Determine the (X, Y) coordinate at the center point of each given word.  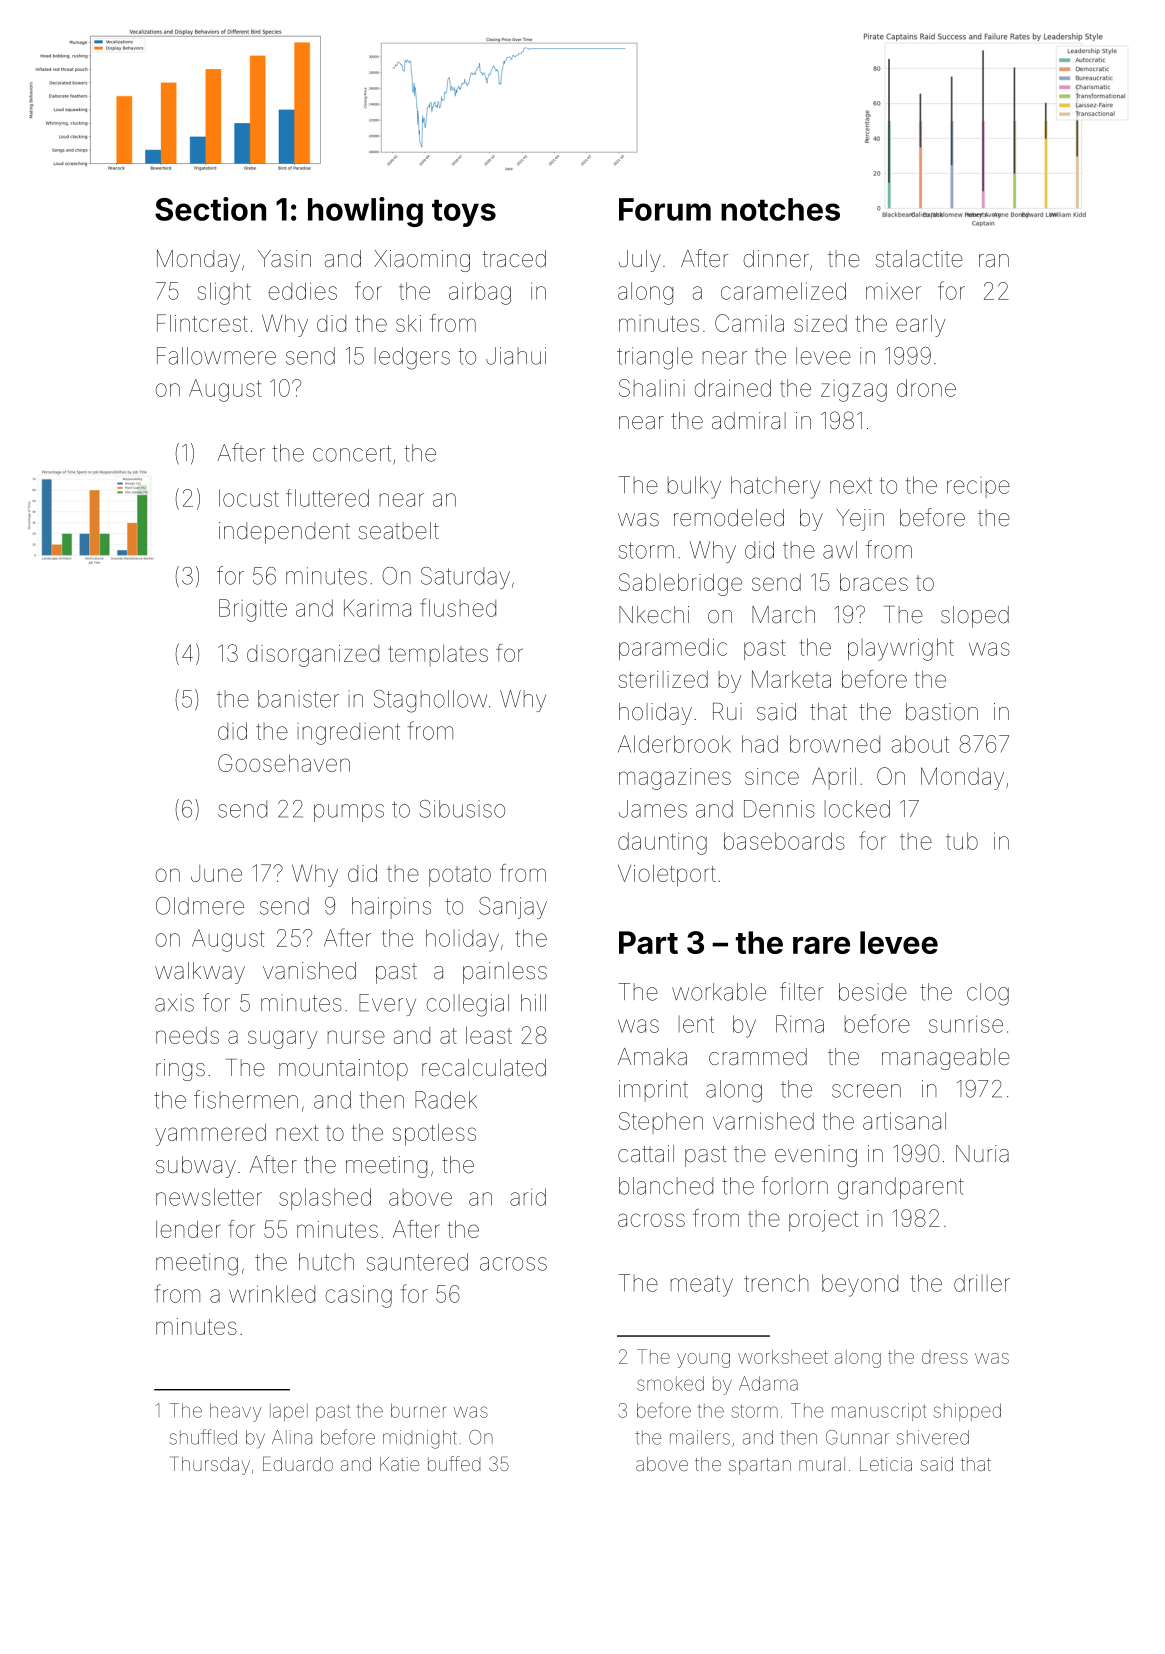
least (489, 1035)
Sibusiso (462, 809)
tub (962, 841)
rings (180, 1070)
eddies (303, 291)
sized (820, 323)
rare (821, 945)
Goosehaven (284, 763)
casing (359, 1296)
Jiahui (516, 356)
